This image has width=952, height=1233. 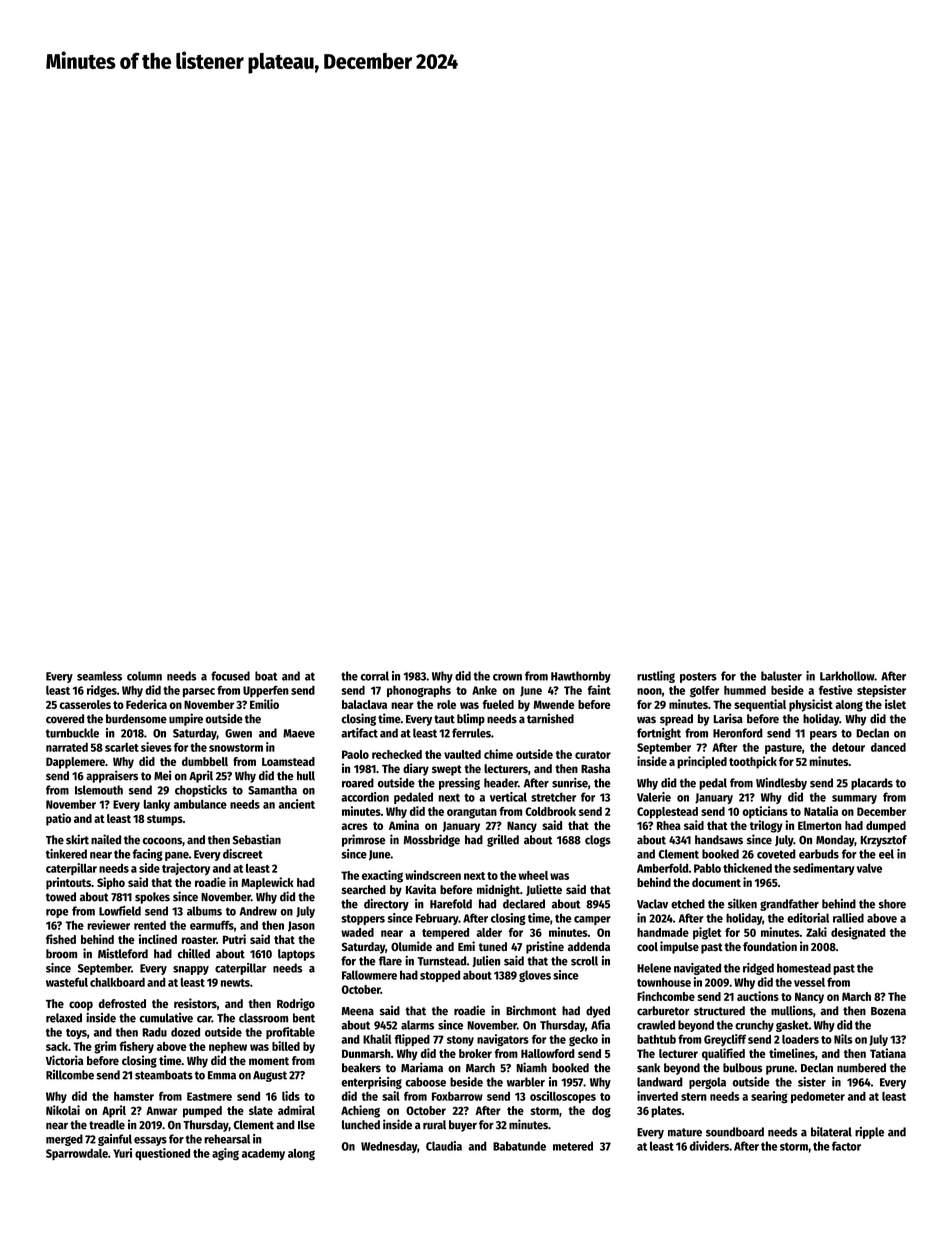 I want to click on merged, so click(x=64, y=1140).
